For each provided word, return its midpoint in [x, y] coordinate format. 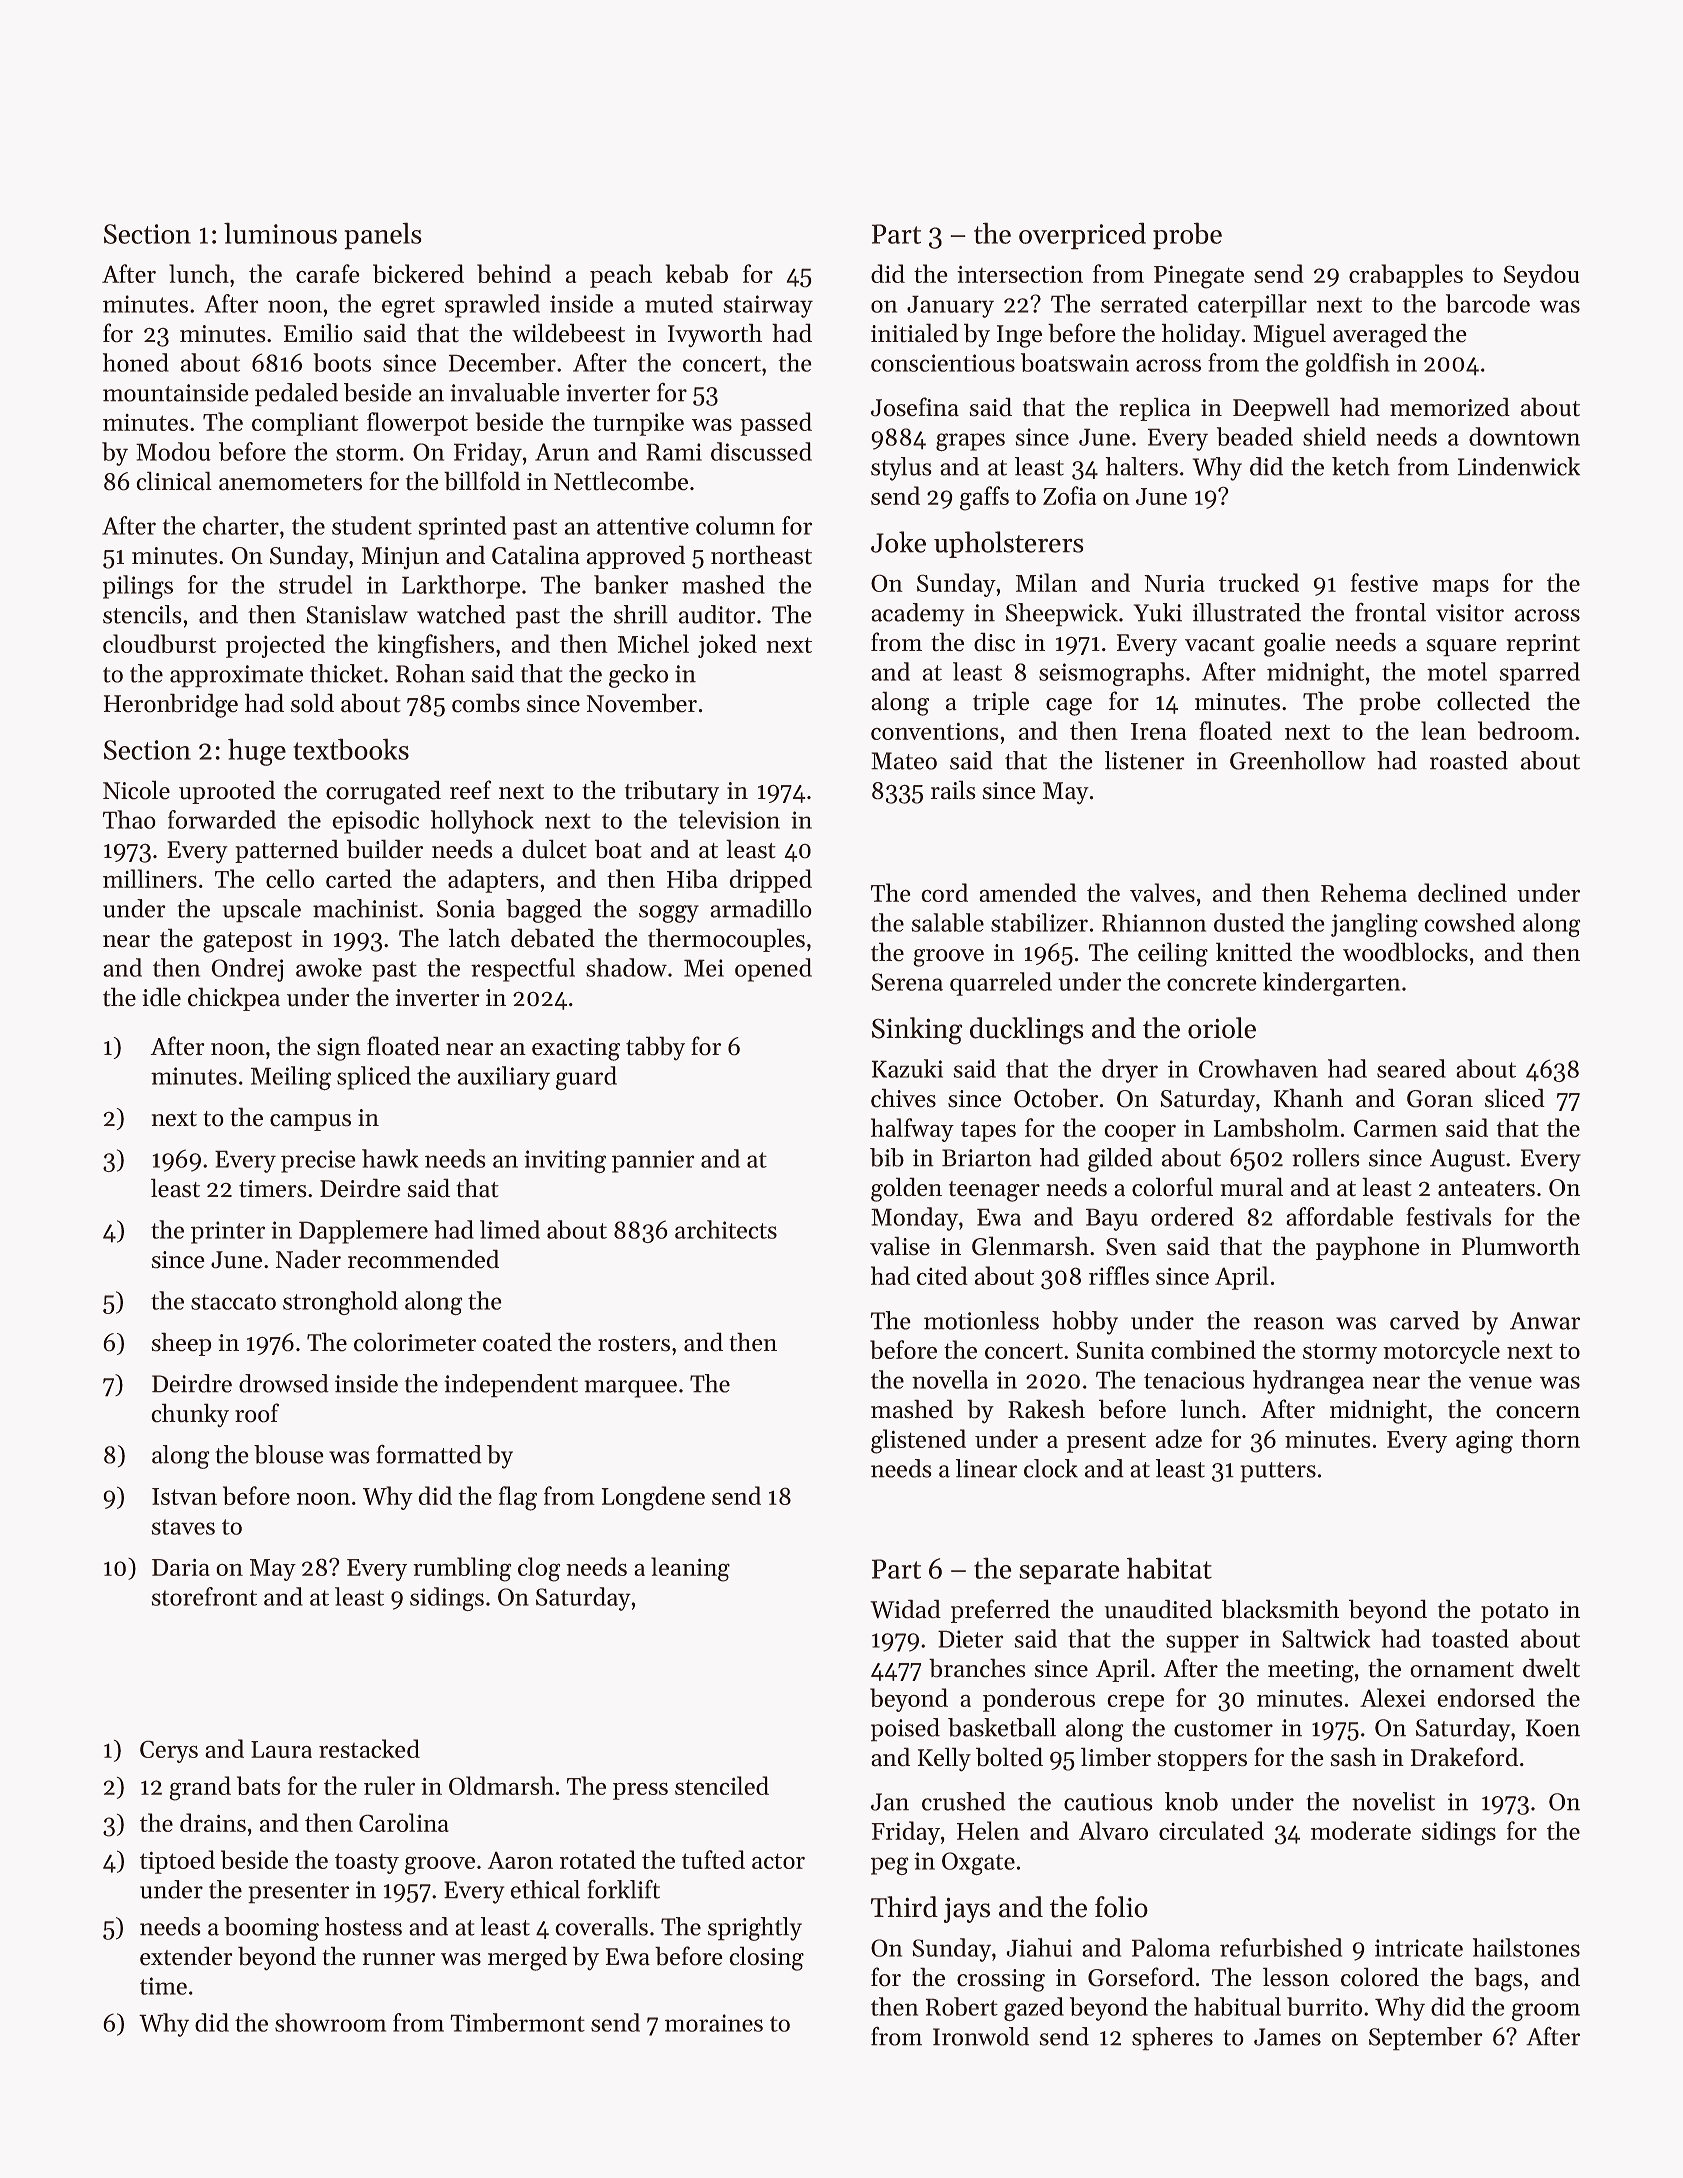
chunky [190, 1415]
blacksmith [1280, 1609]
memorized [1450, 407]
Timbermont [517, 2022]
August [1467, 1160]
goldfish [1347, 365]
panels [383, 236]
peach [621, 276]
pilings [138, 587]
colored [1380, 1977]
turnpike [638, 424]
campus [310, 1122]
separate [1069, 1573]
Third [904, 1907]
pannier [653, 1161]
